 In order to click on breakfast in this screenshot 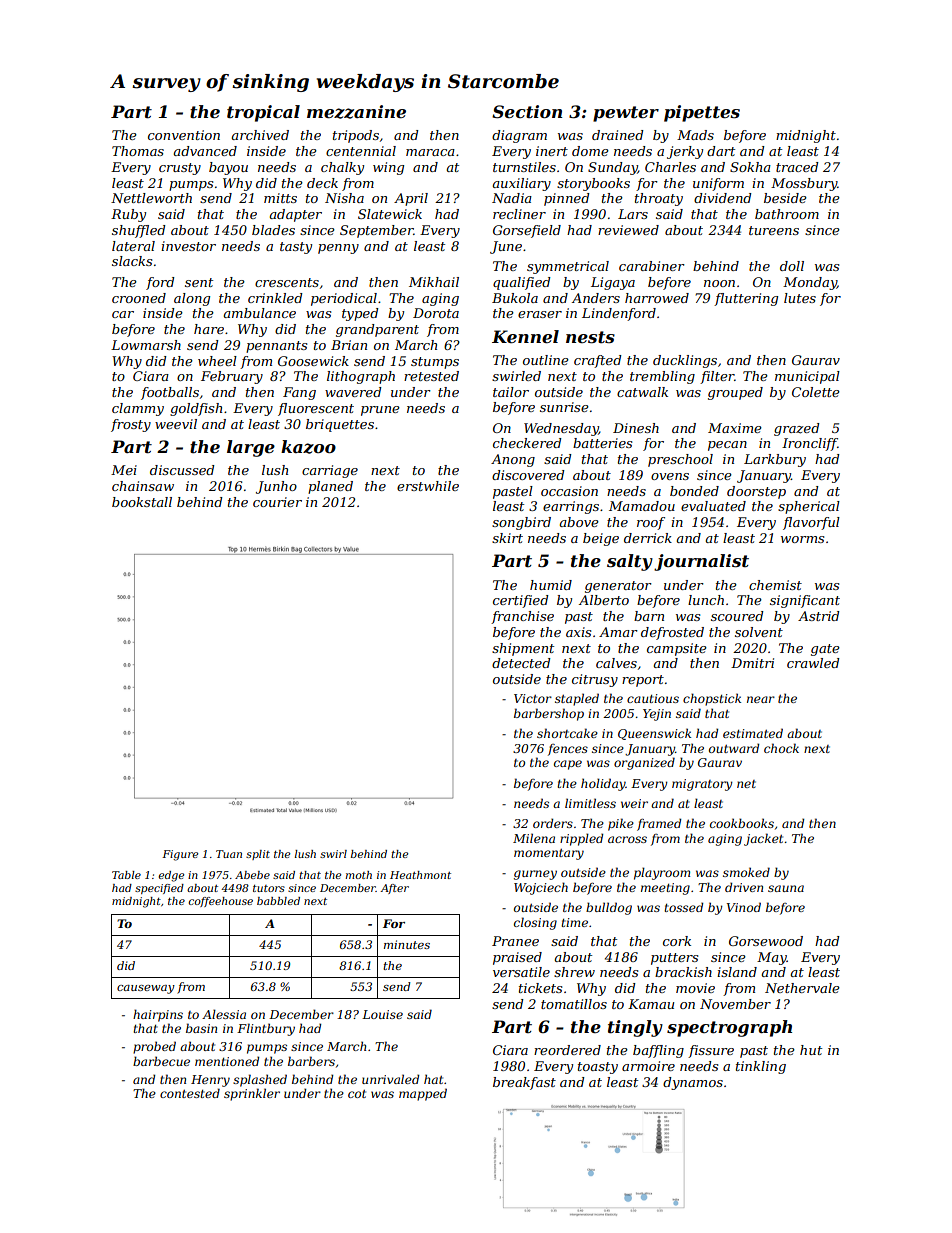, I will do `click(524, 1083)`.
